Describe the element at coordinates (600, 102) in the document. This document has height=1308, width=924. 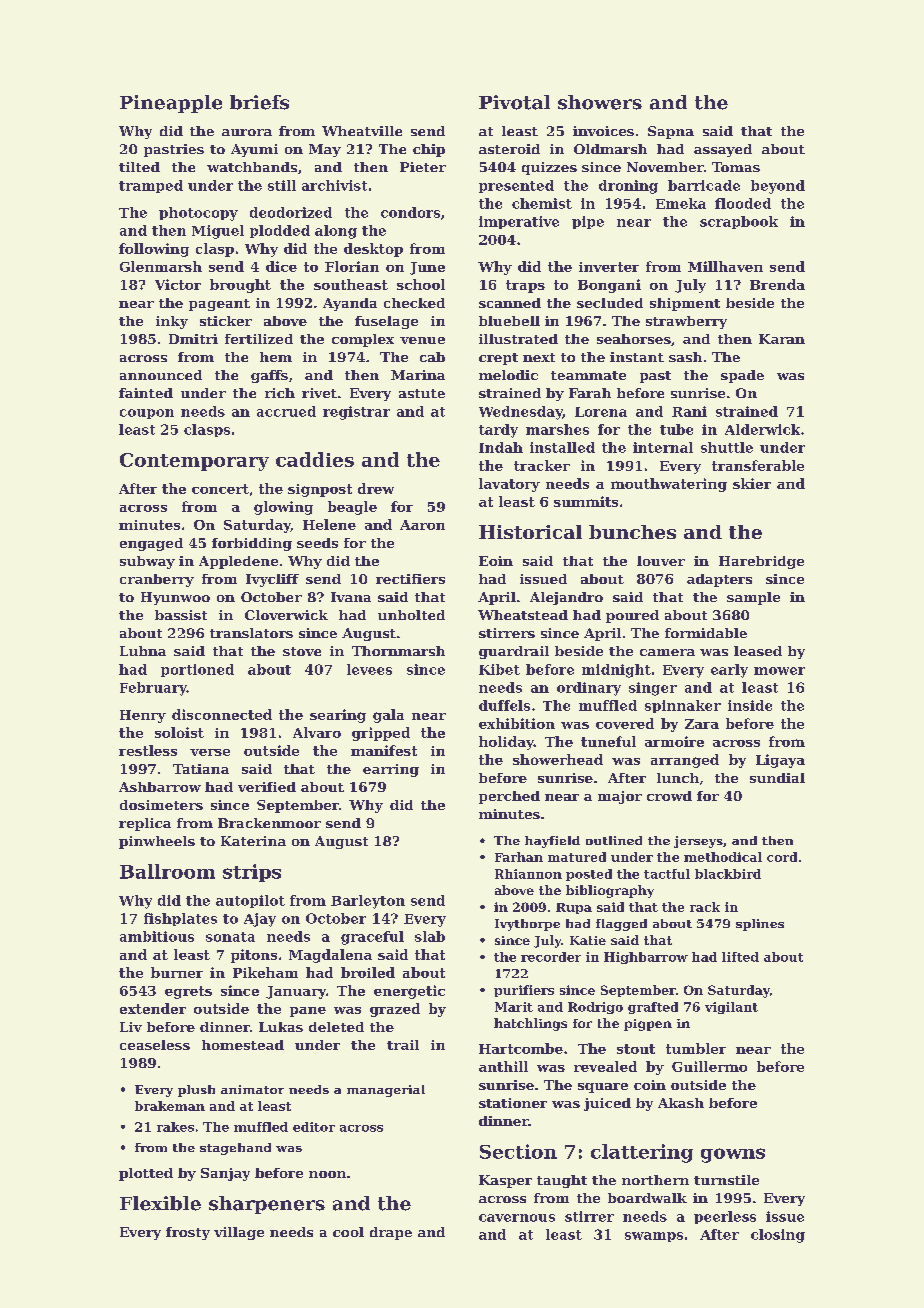
I see `showers` at that location.
